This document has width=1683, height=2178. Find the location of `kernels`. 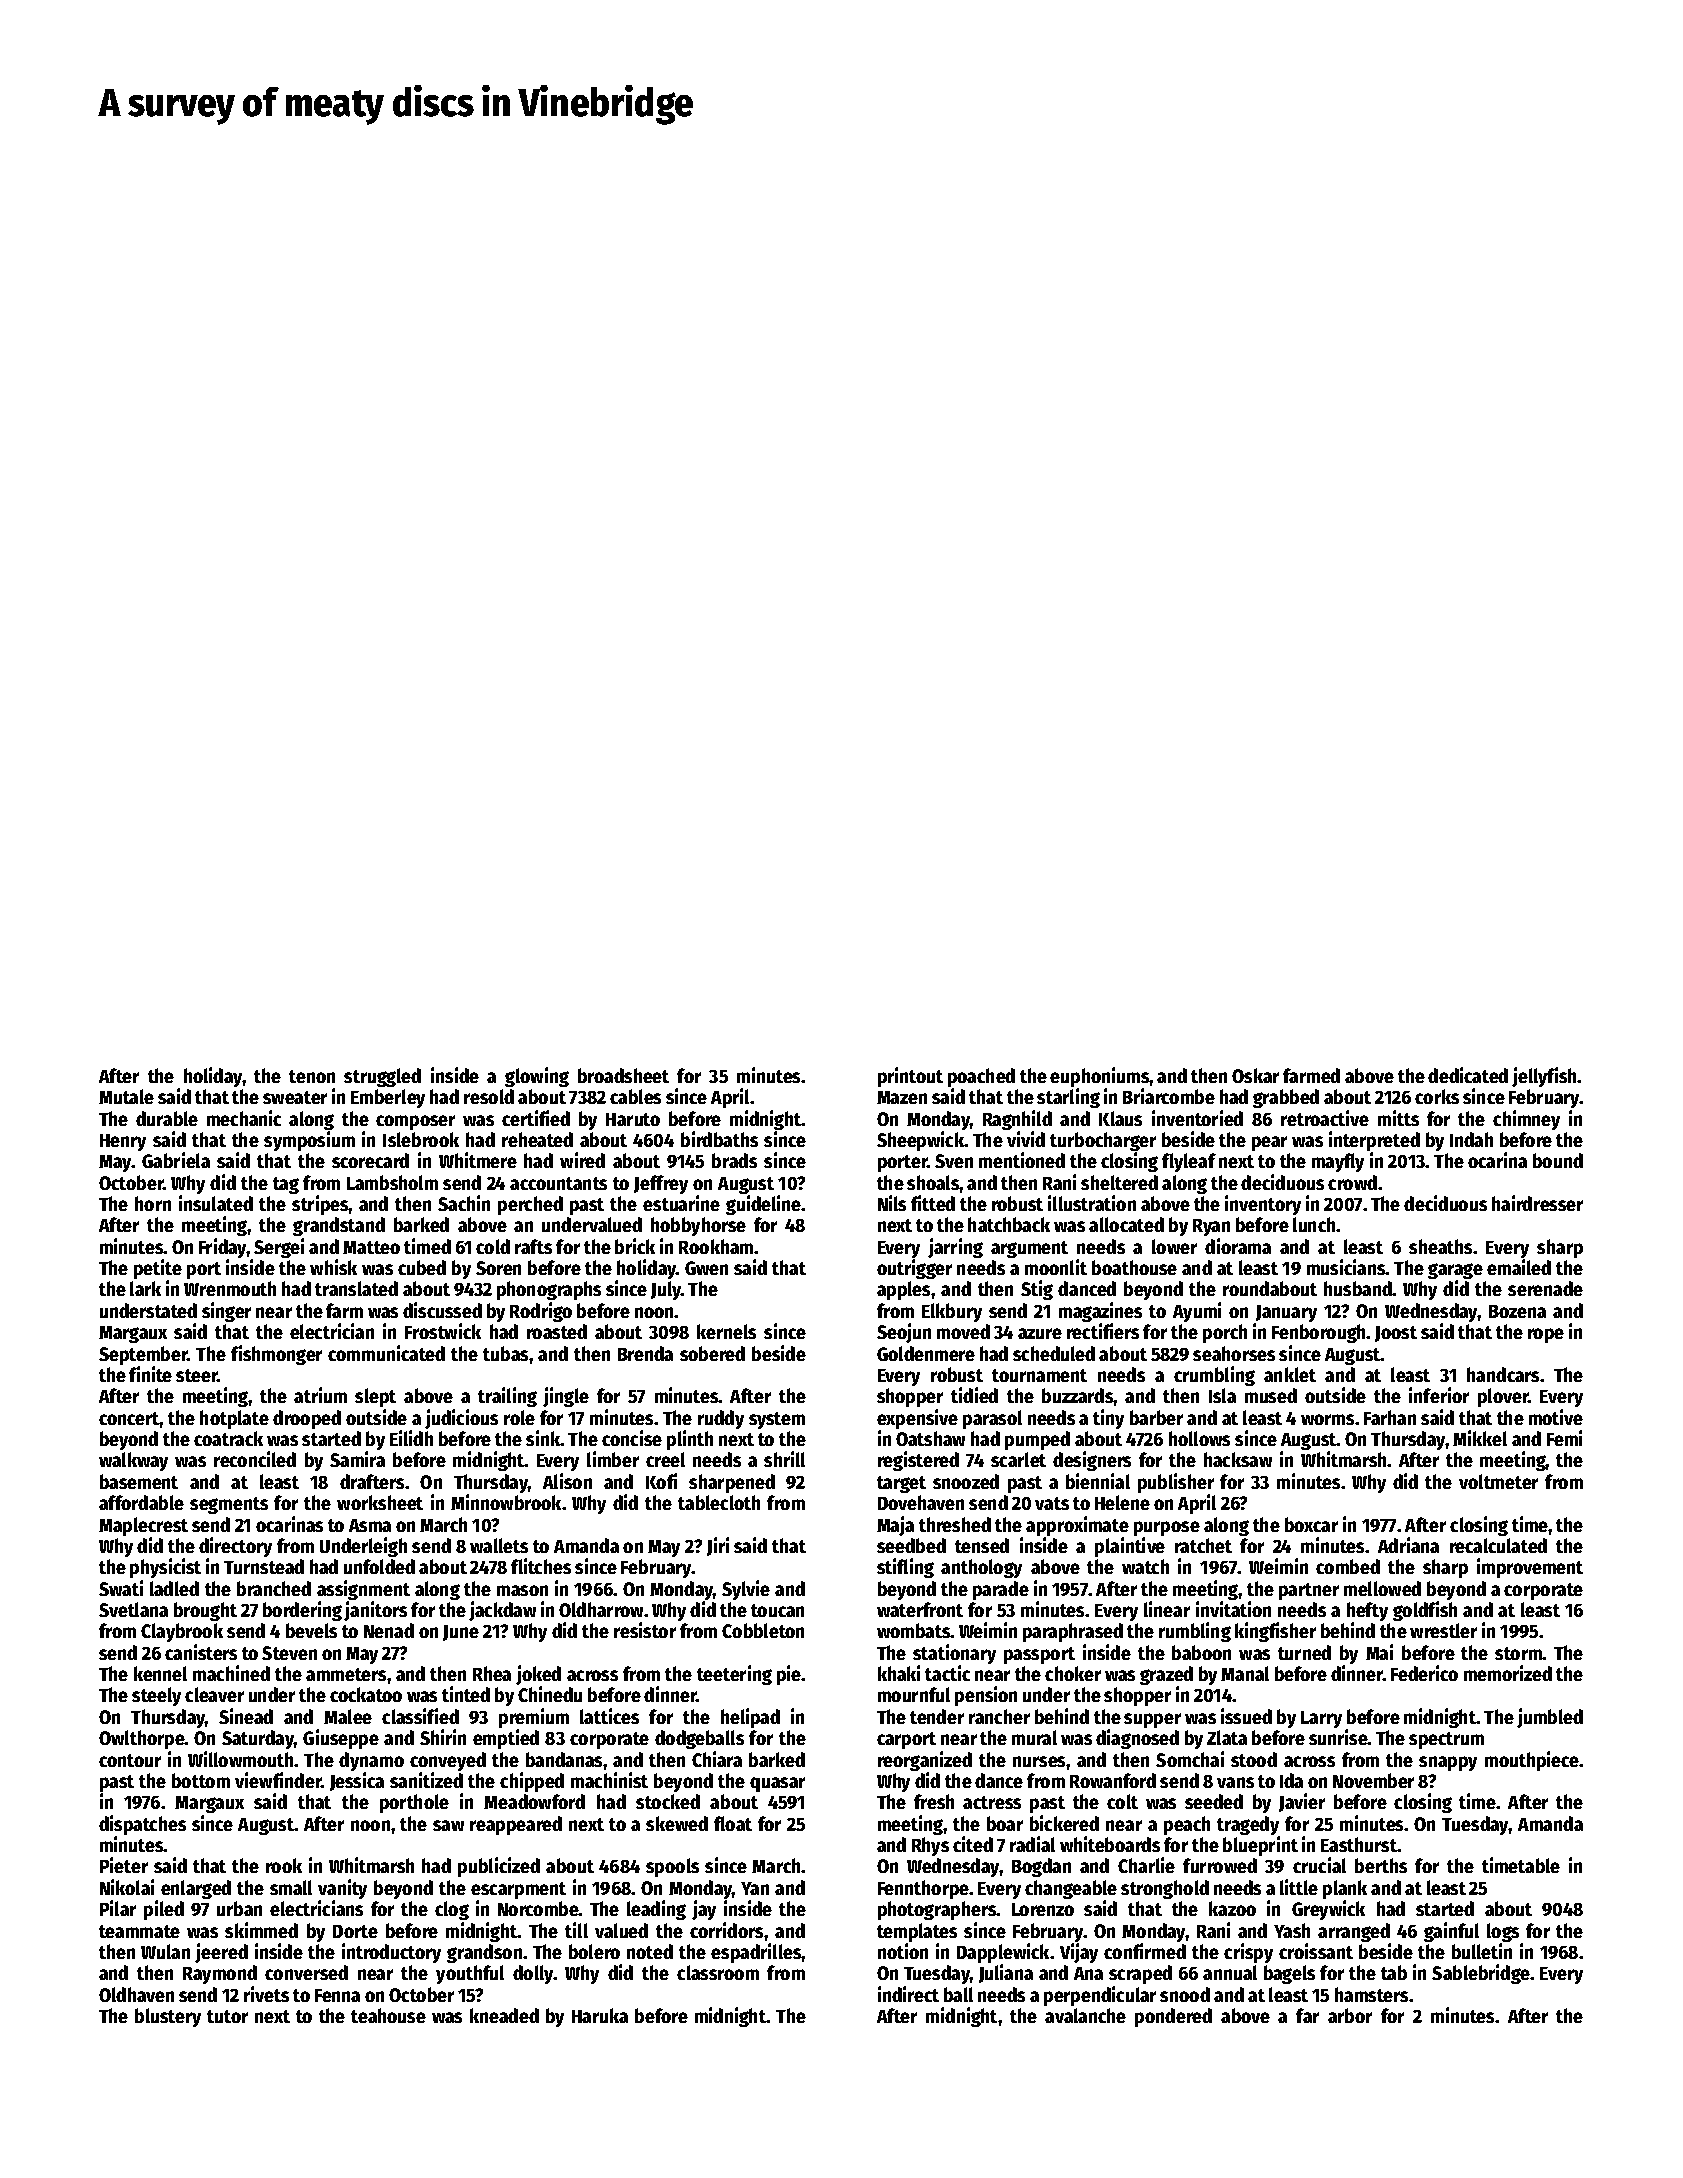

kernels is located at coordinates (726, 1331).
